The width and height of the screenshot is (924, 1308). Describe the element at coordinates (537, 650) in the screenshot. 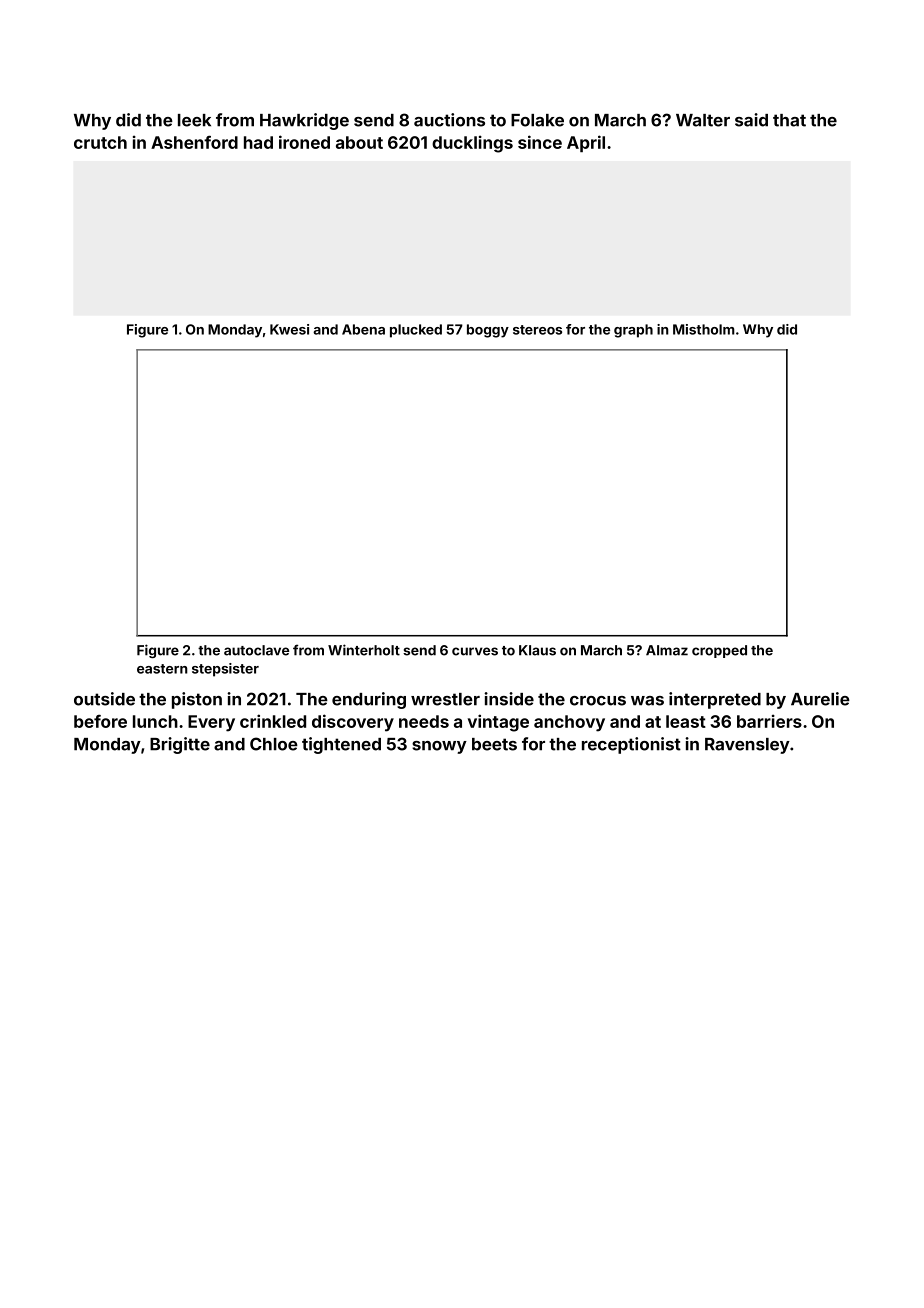

I see `Klaus` at that location.
